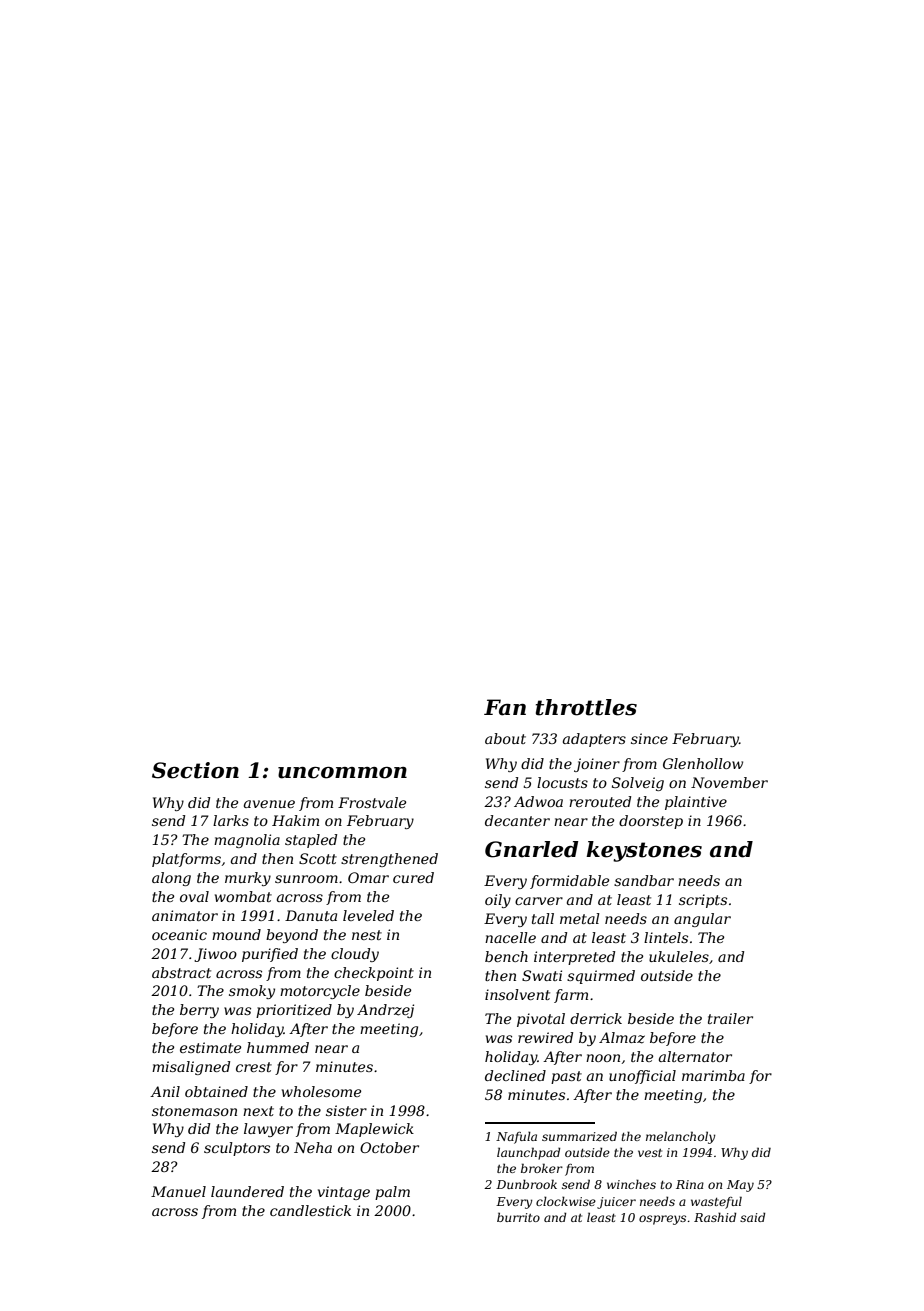 This screenshot has width=924, height=1311. What do you see at coordinates (374, 974) in the screenshot?
I see `checkpoint` at bounding box center [374, 974].
